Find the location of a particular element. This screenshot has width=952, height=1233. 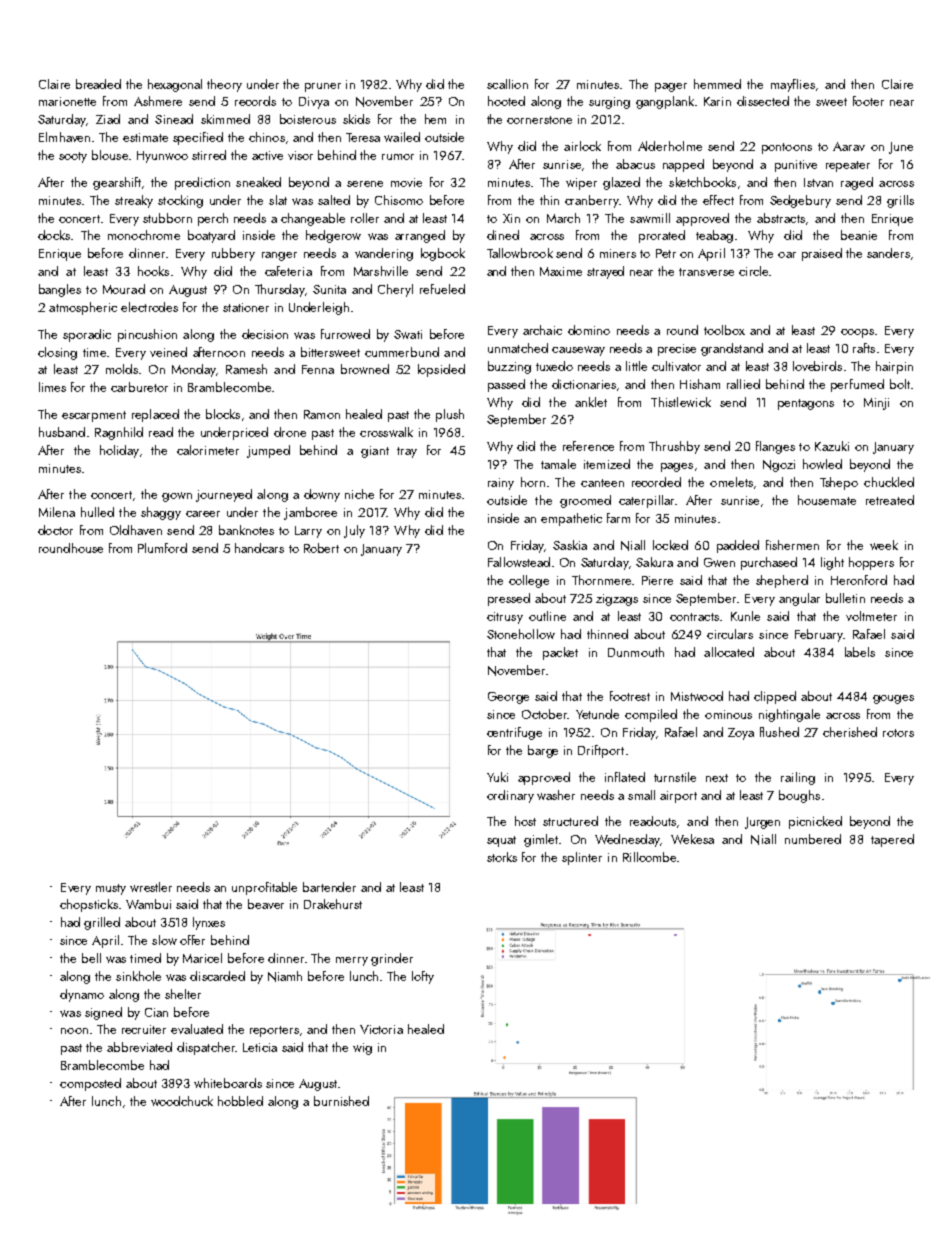

citrusy is located at coordinates (505, 618).
